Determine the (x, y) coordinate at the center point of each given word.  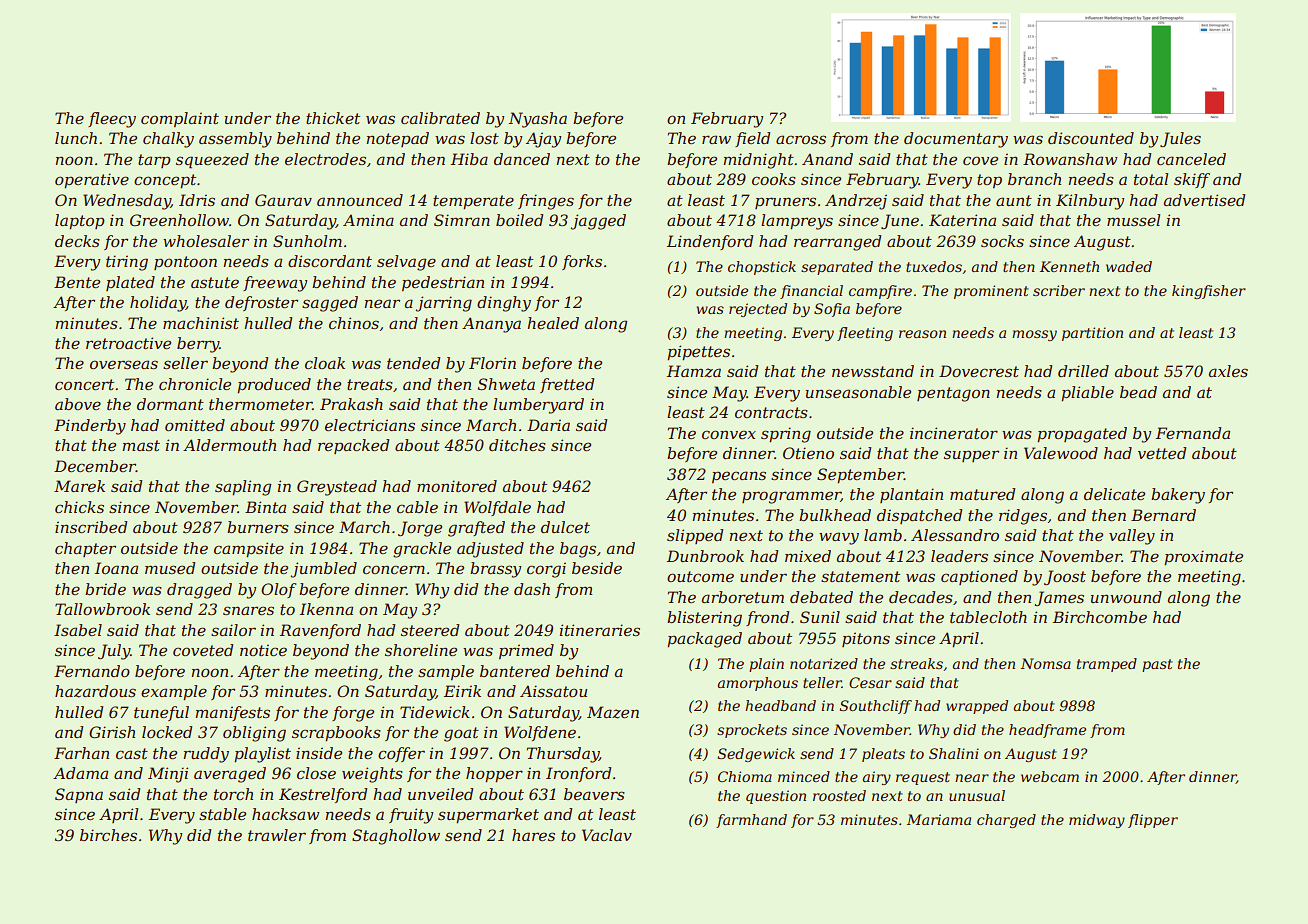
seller (185, 363)
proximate (1203, 557)
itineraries (600, 630)
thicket (333, 118)
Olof (279, 590)
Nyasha (537, 120)
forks (582, 262)
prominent (991, 292)
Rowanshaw (1070, 159)
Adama (80, 773)
